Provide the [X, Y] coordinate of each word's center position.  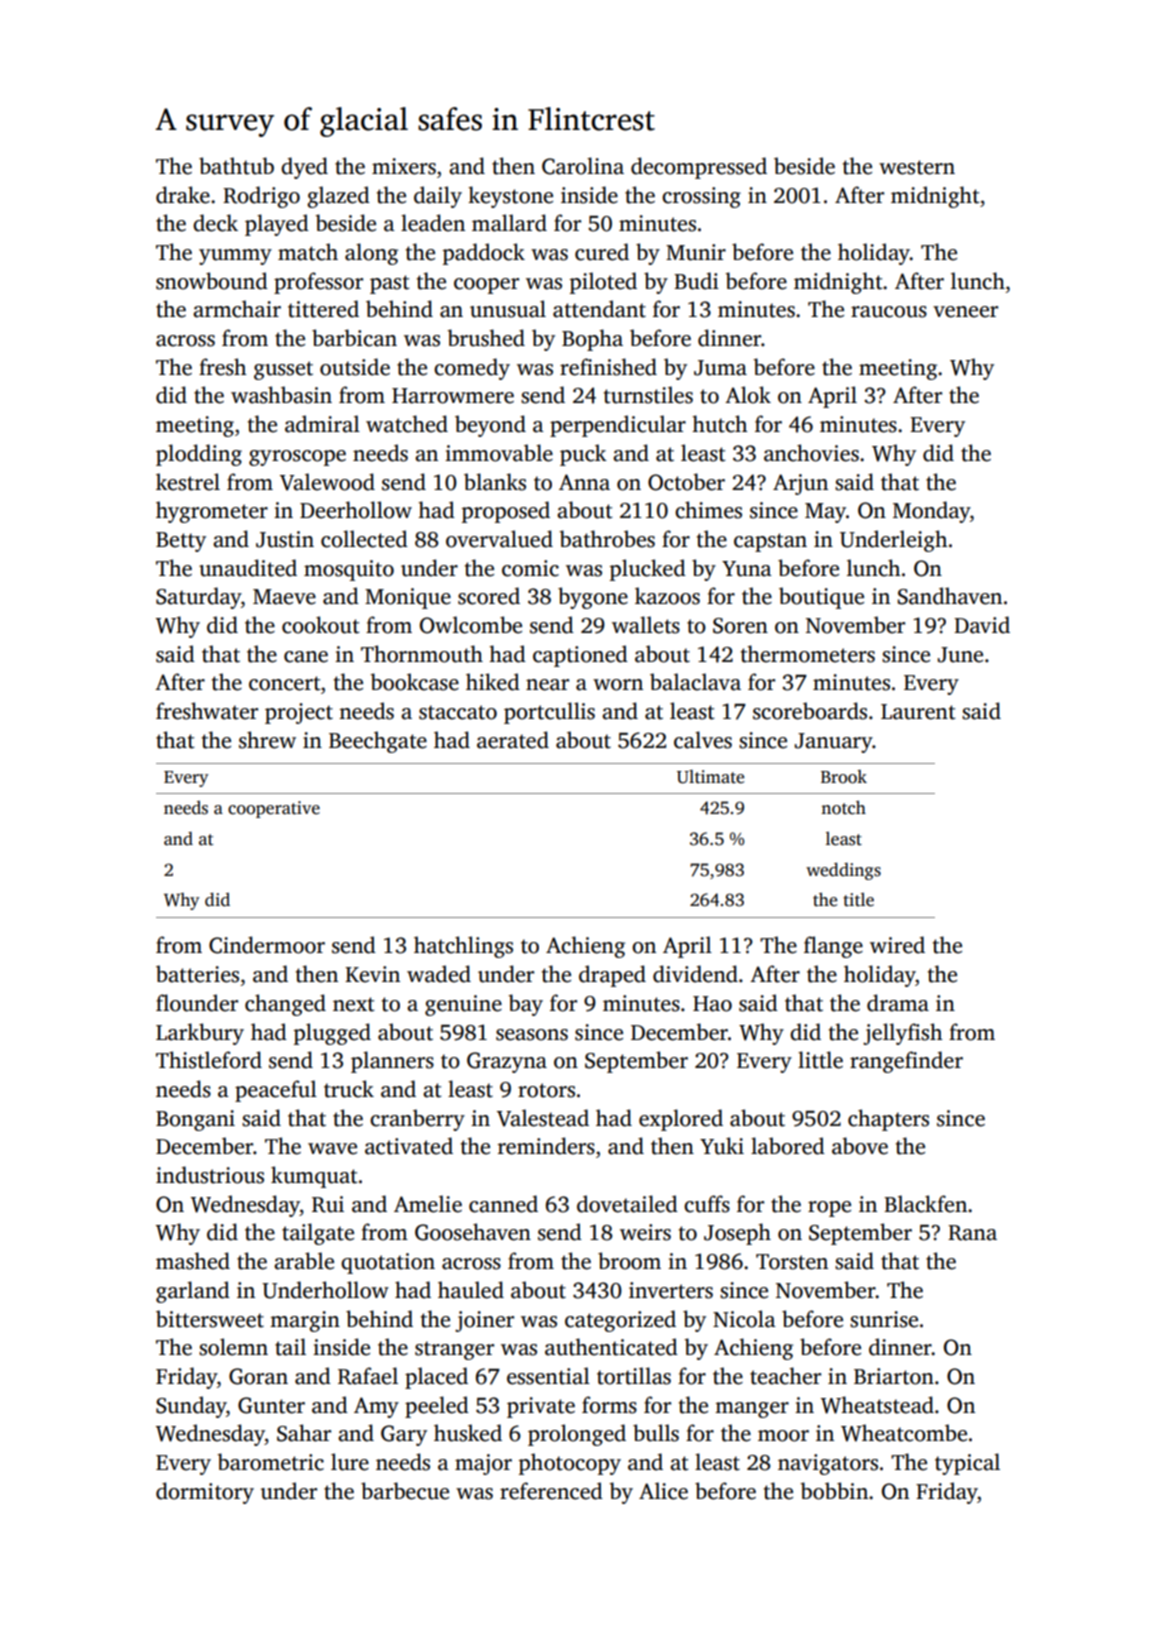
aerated [513, 740]
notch [843, 808]
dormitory [205, 1493]
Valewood [327, 482]
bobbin [834, 1491]
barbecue [405, 1491]
